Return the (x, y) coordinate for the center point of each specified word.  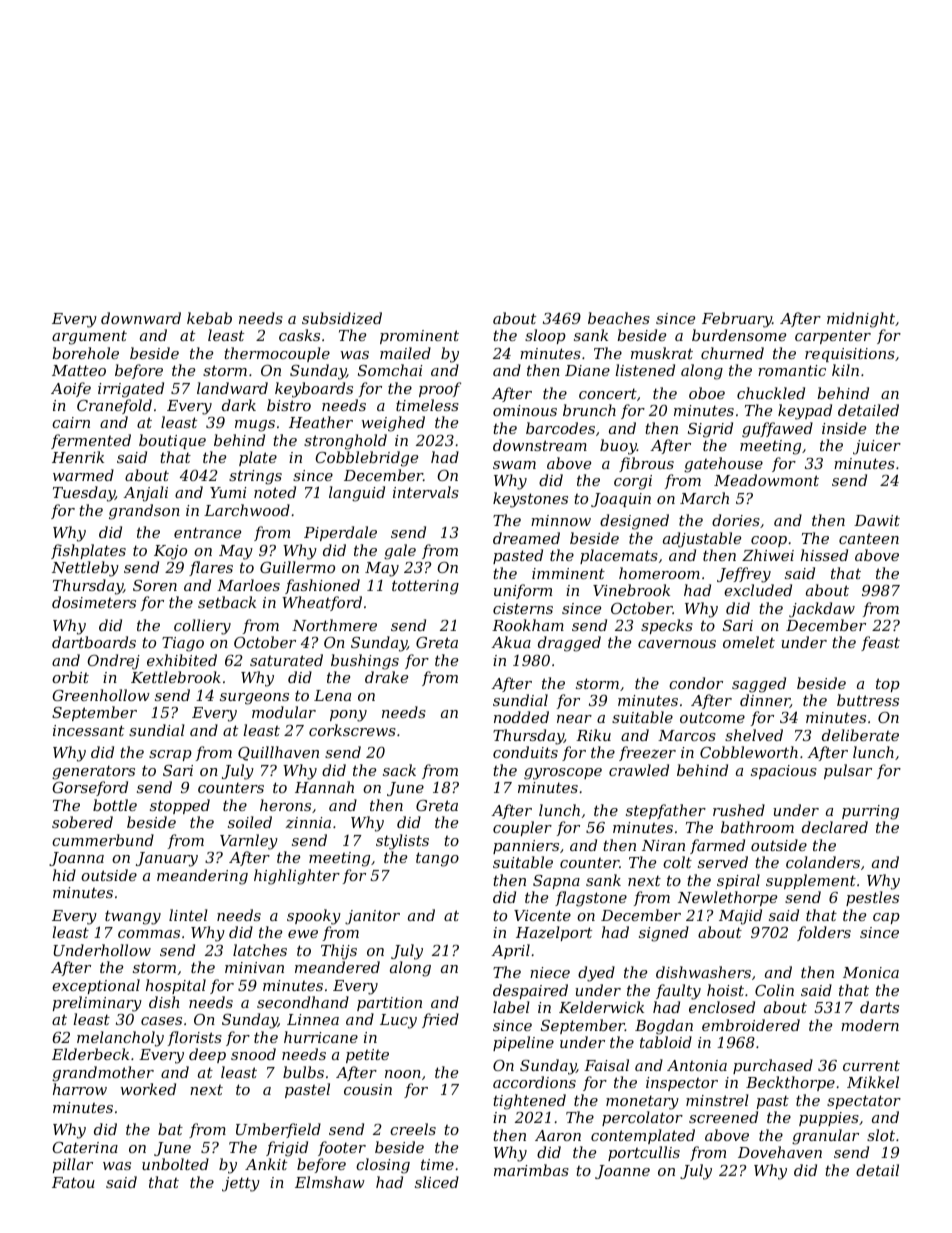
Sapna (556, 882)
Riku (593, 735)
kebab (209, 318)
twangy (133, 917)
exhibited (182, 660)
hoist (725, 990)
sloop (545, 336)
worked (148, 1089)
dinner (765, 701)
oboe (707, 393)
